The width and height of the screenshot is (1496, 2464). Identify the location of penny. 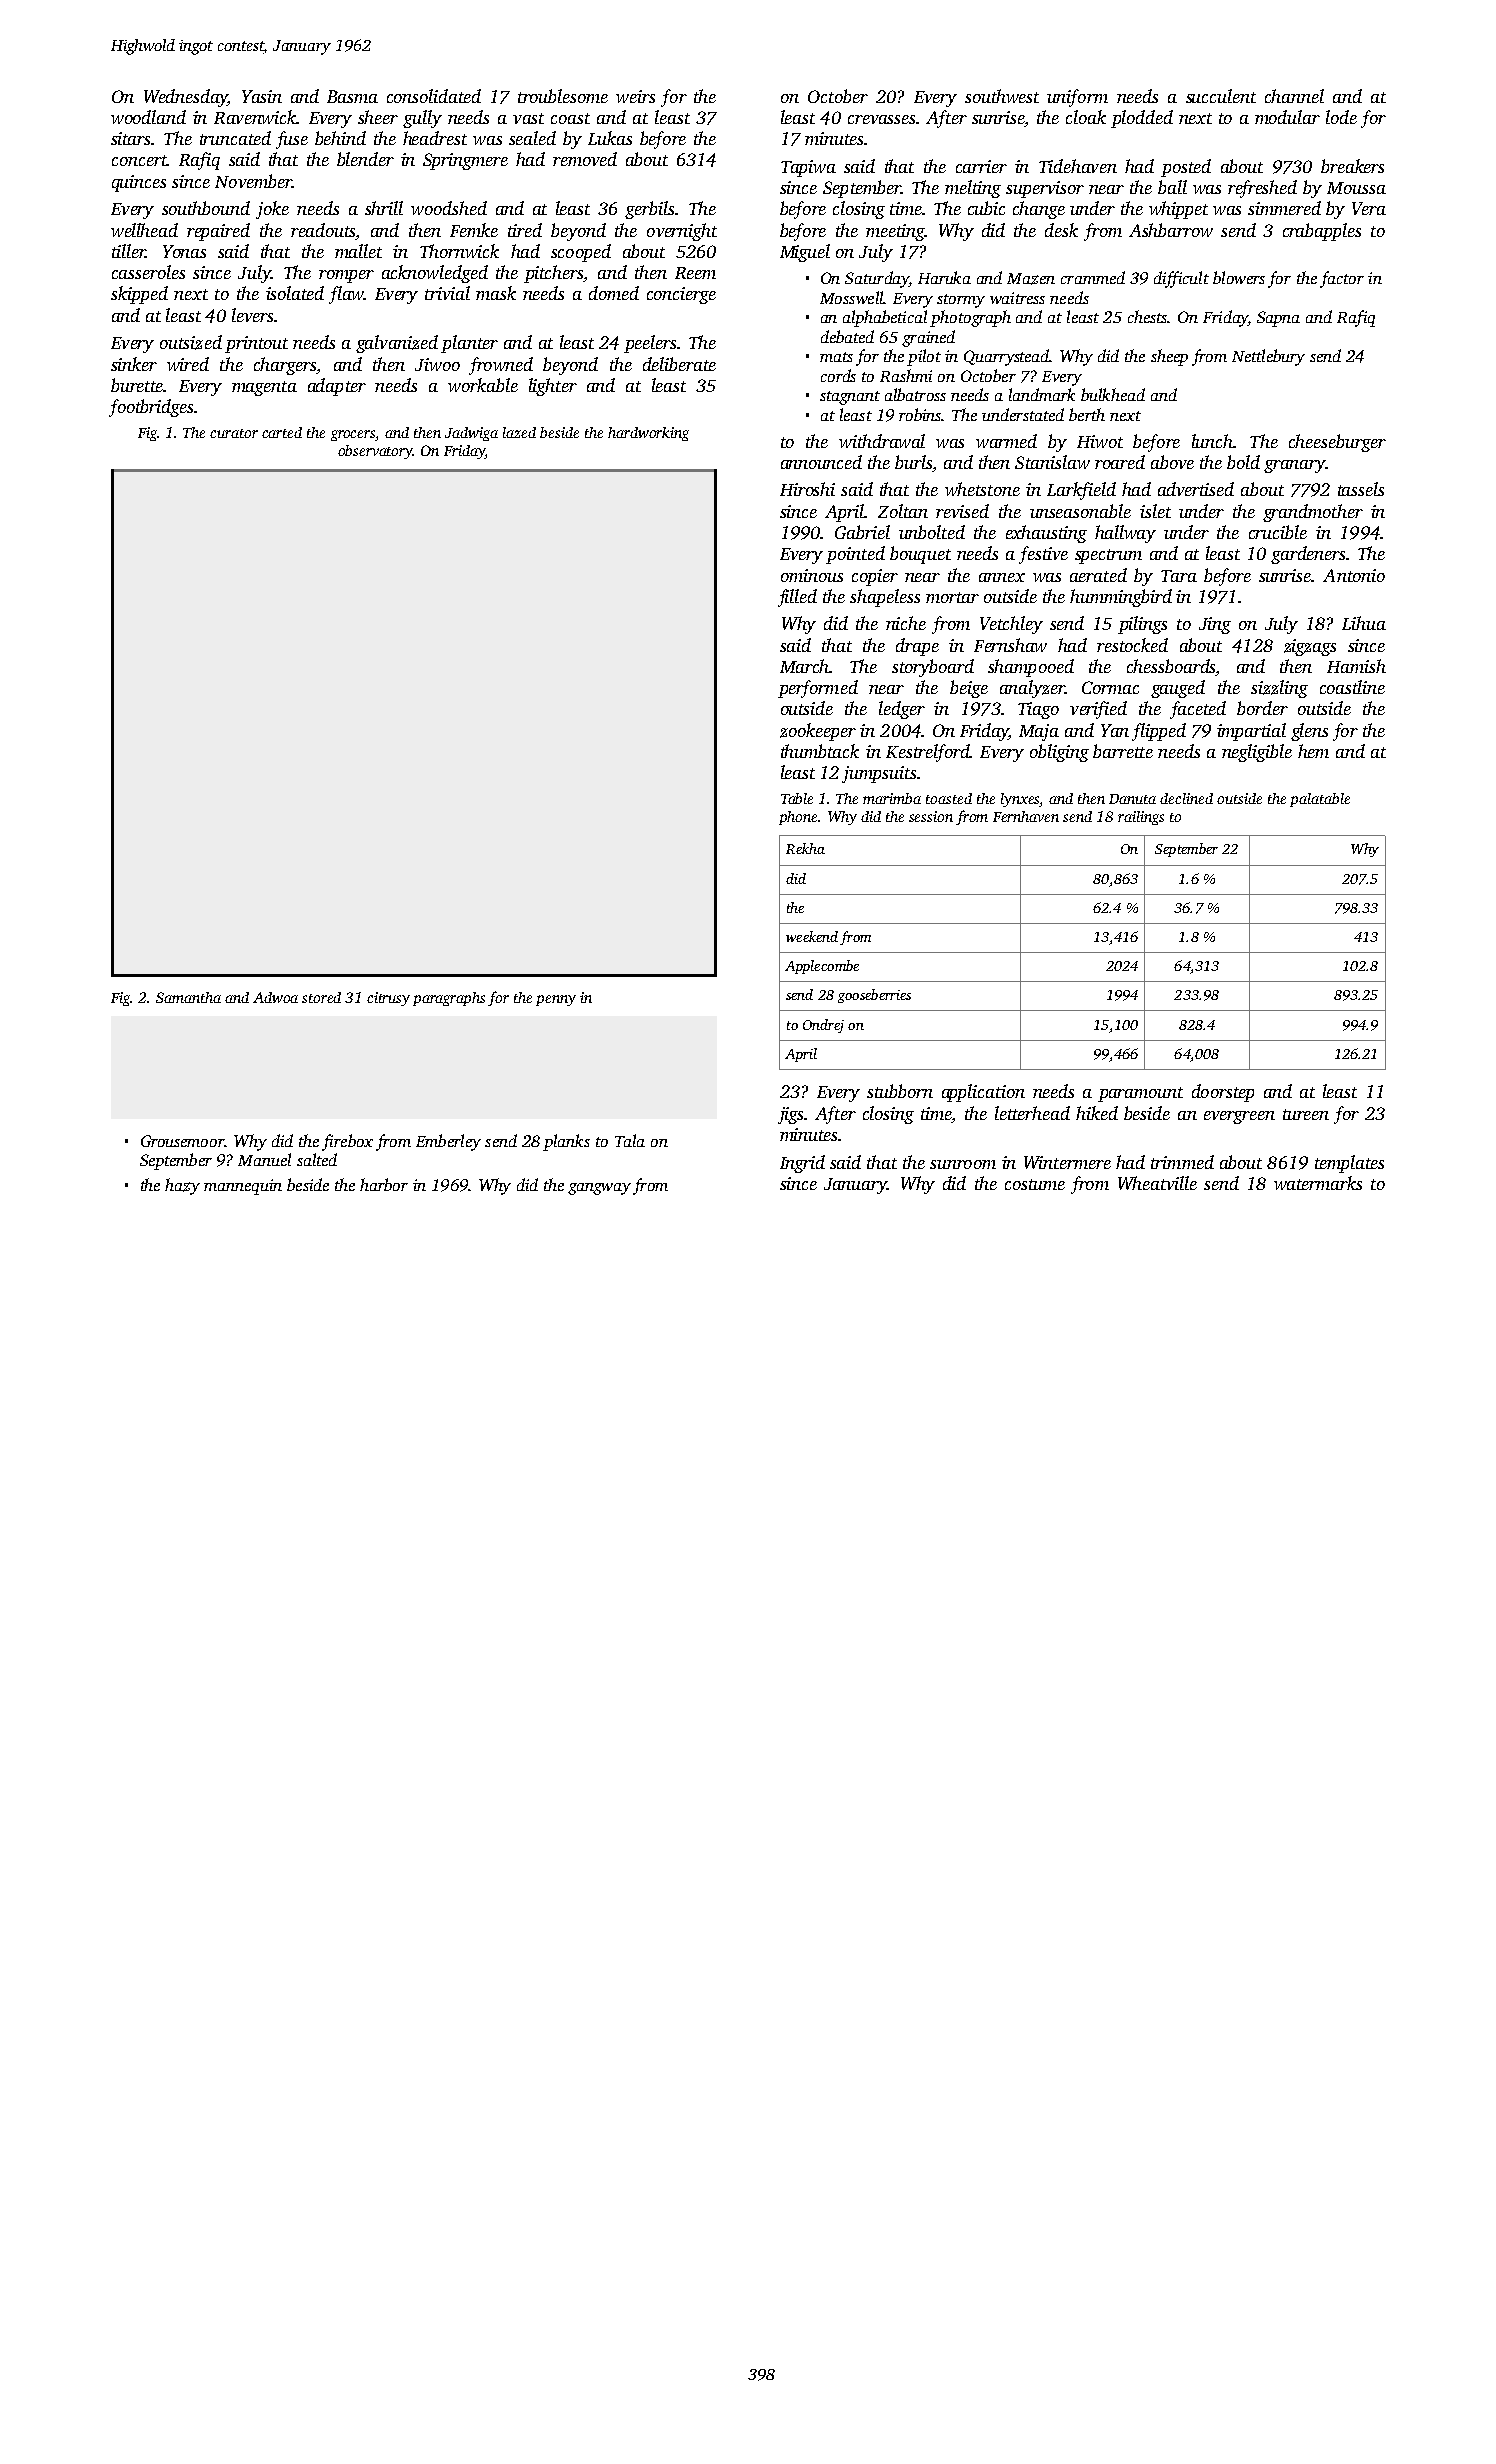
(556, 1000).
